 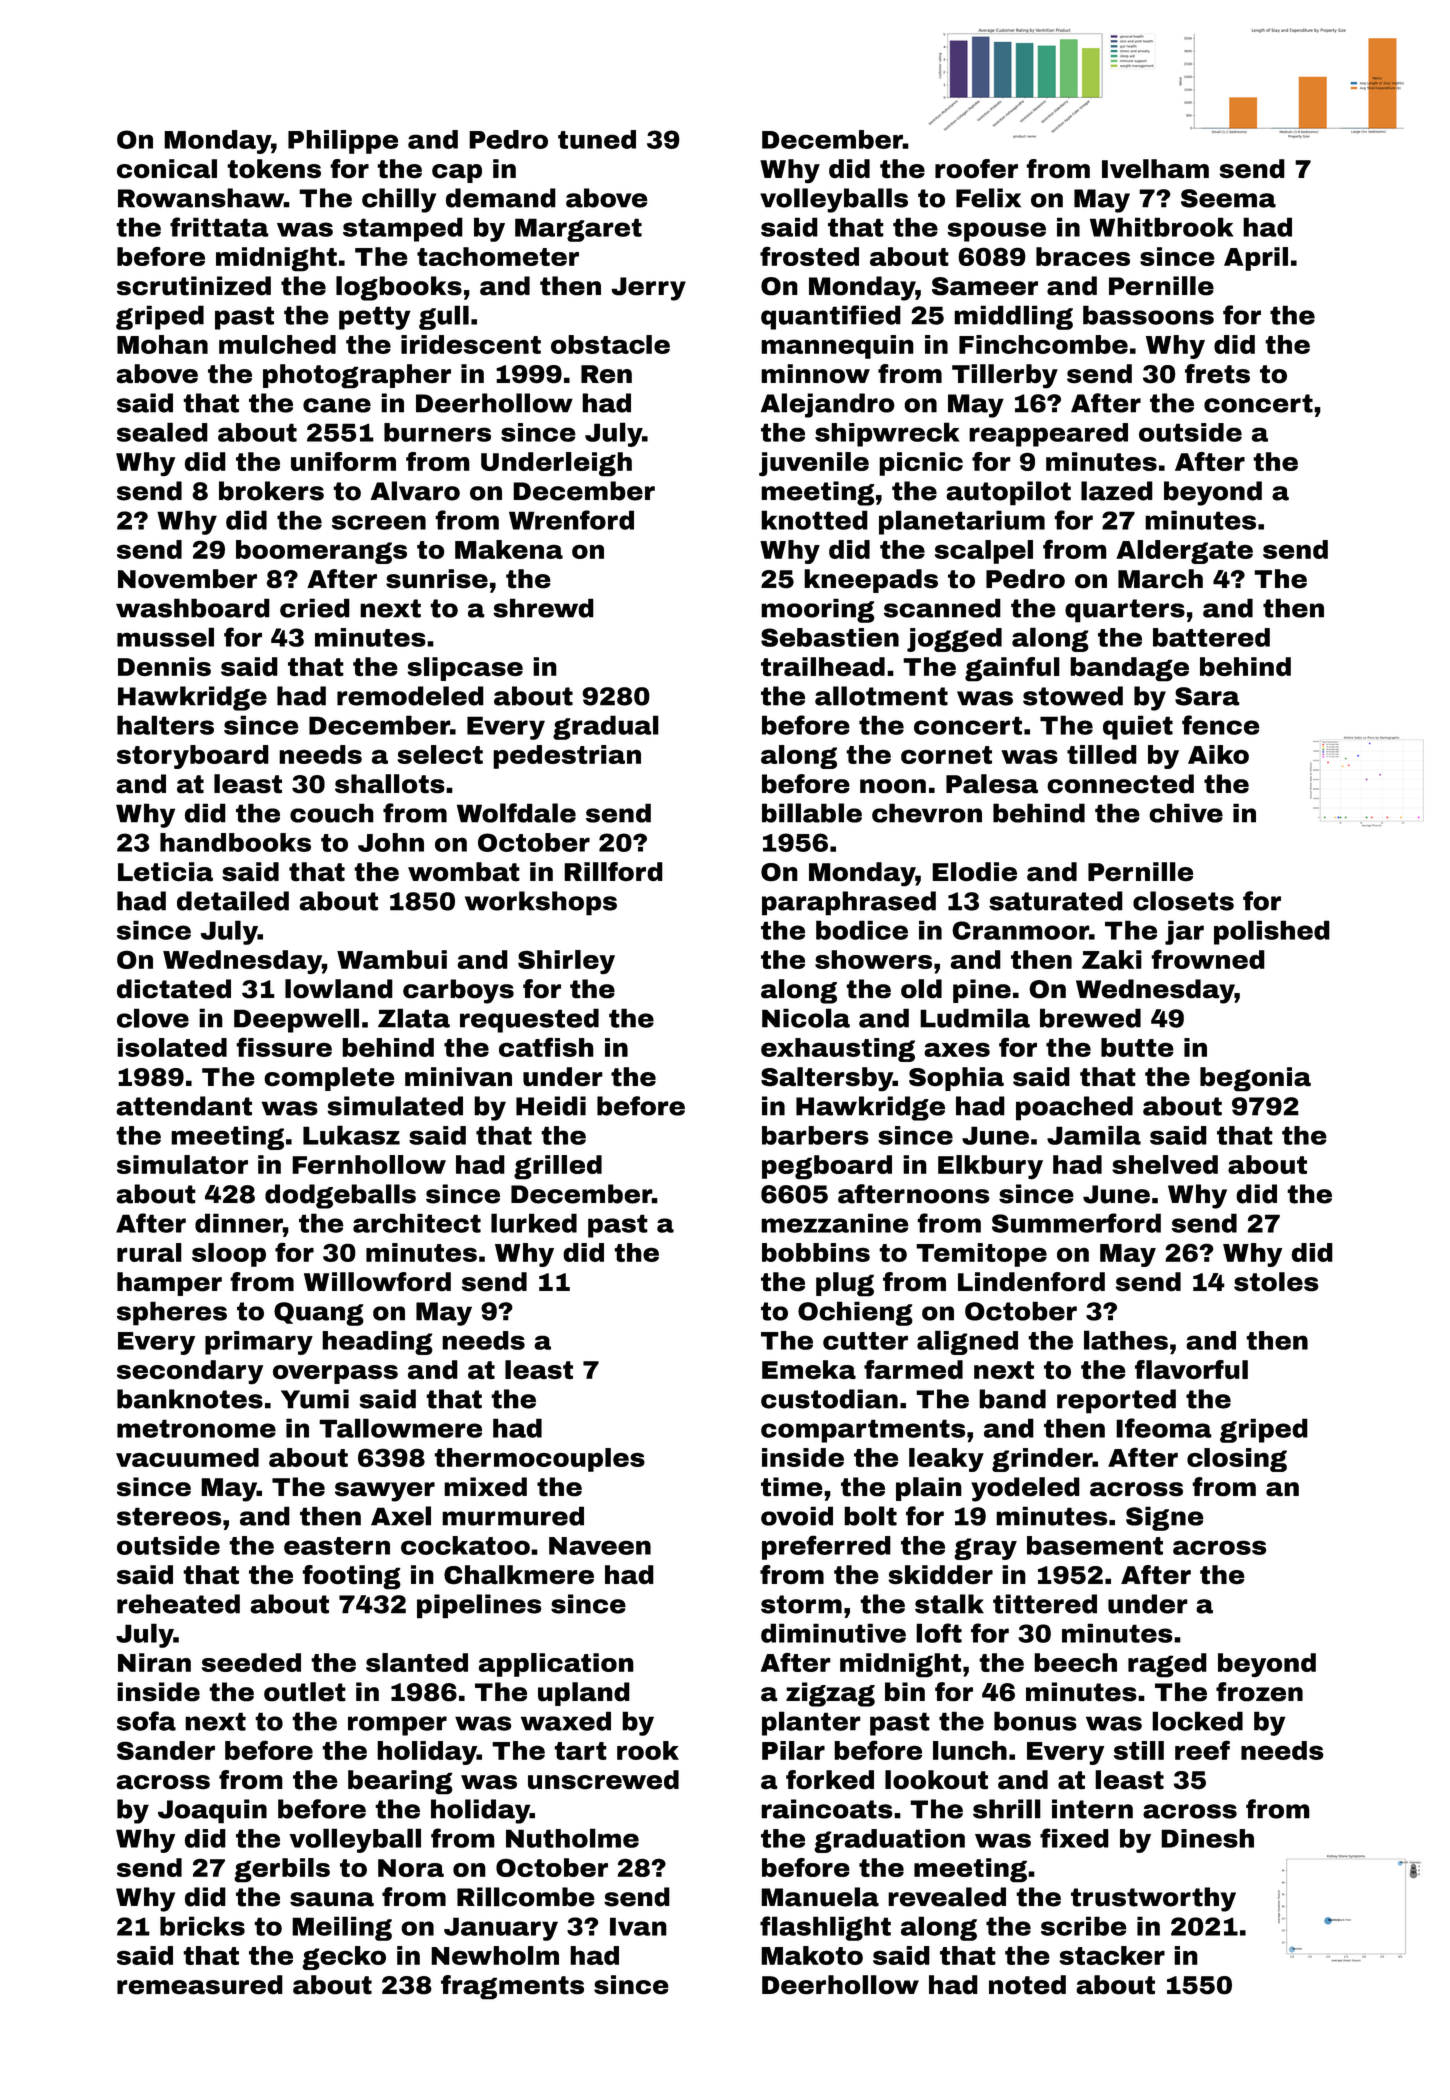 What do you see at coordinates (1073, 696) in the screenshot?
I see `stowed` at bounding box center [1073, 696].
